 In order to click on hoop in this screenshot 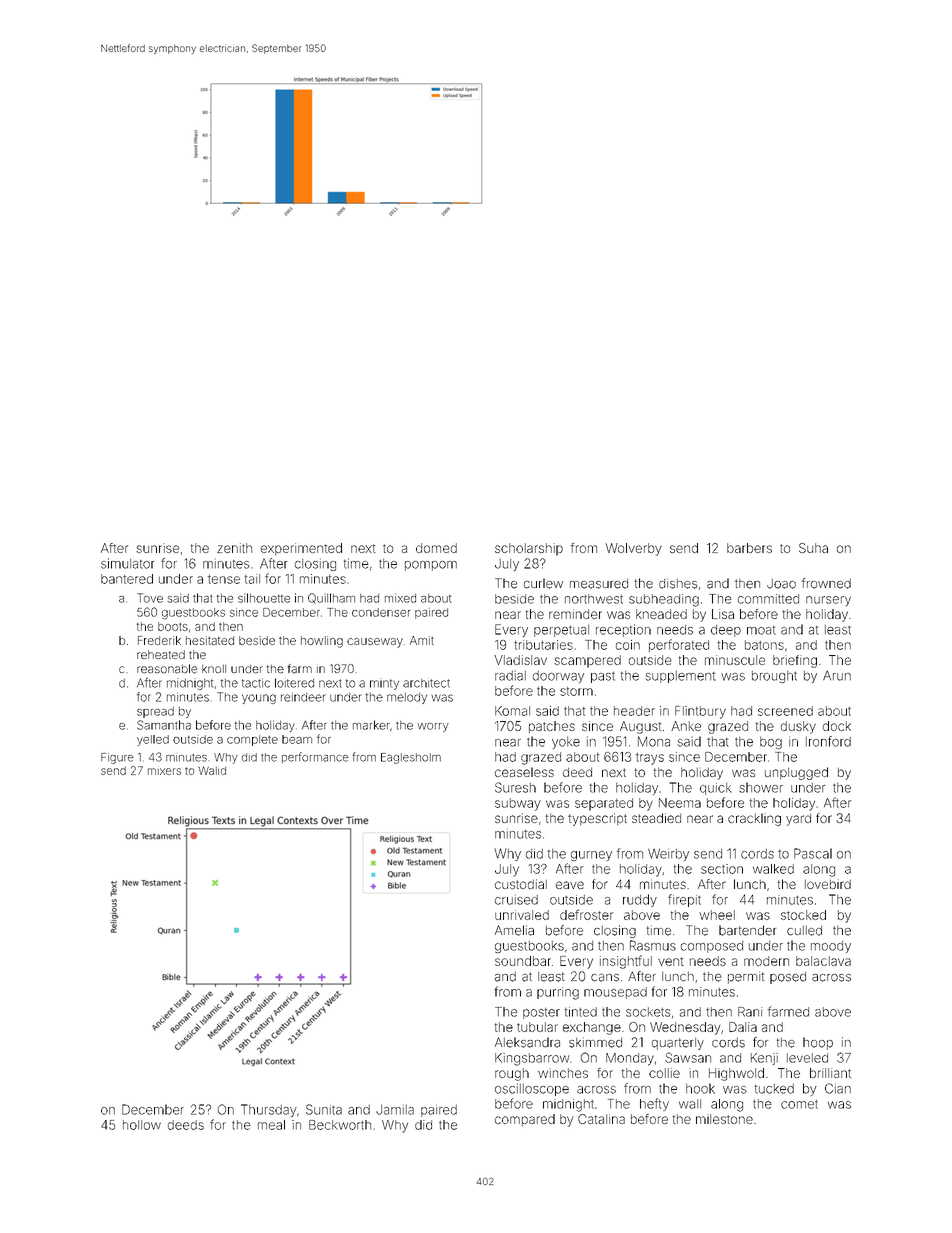, I will do `click(818, 1043)`.
